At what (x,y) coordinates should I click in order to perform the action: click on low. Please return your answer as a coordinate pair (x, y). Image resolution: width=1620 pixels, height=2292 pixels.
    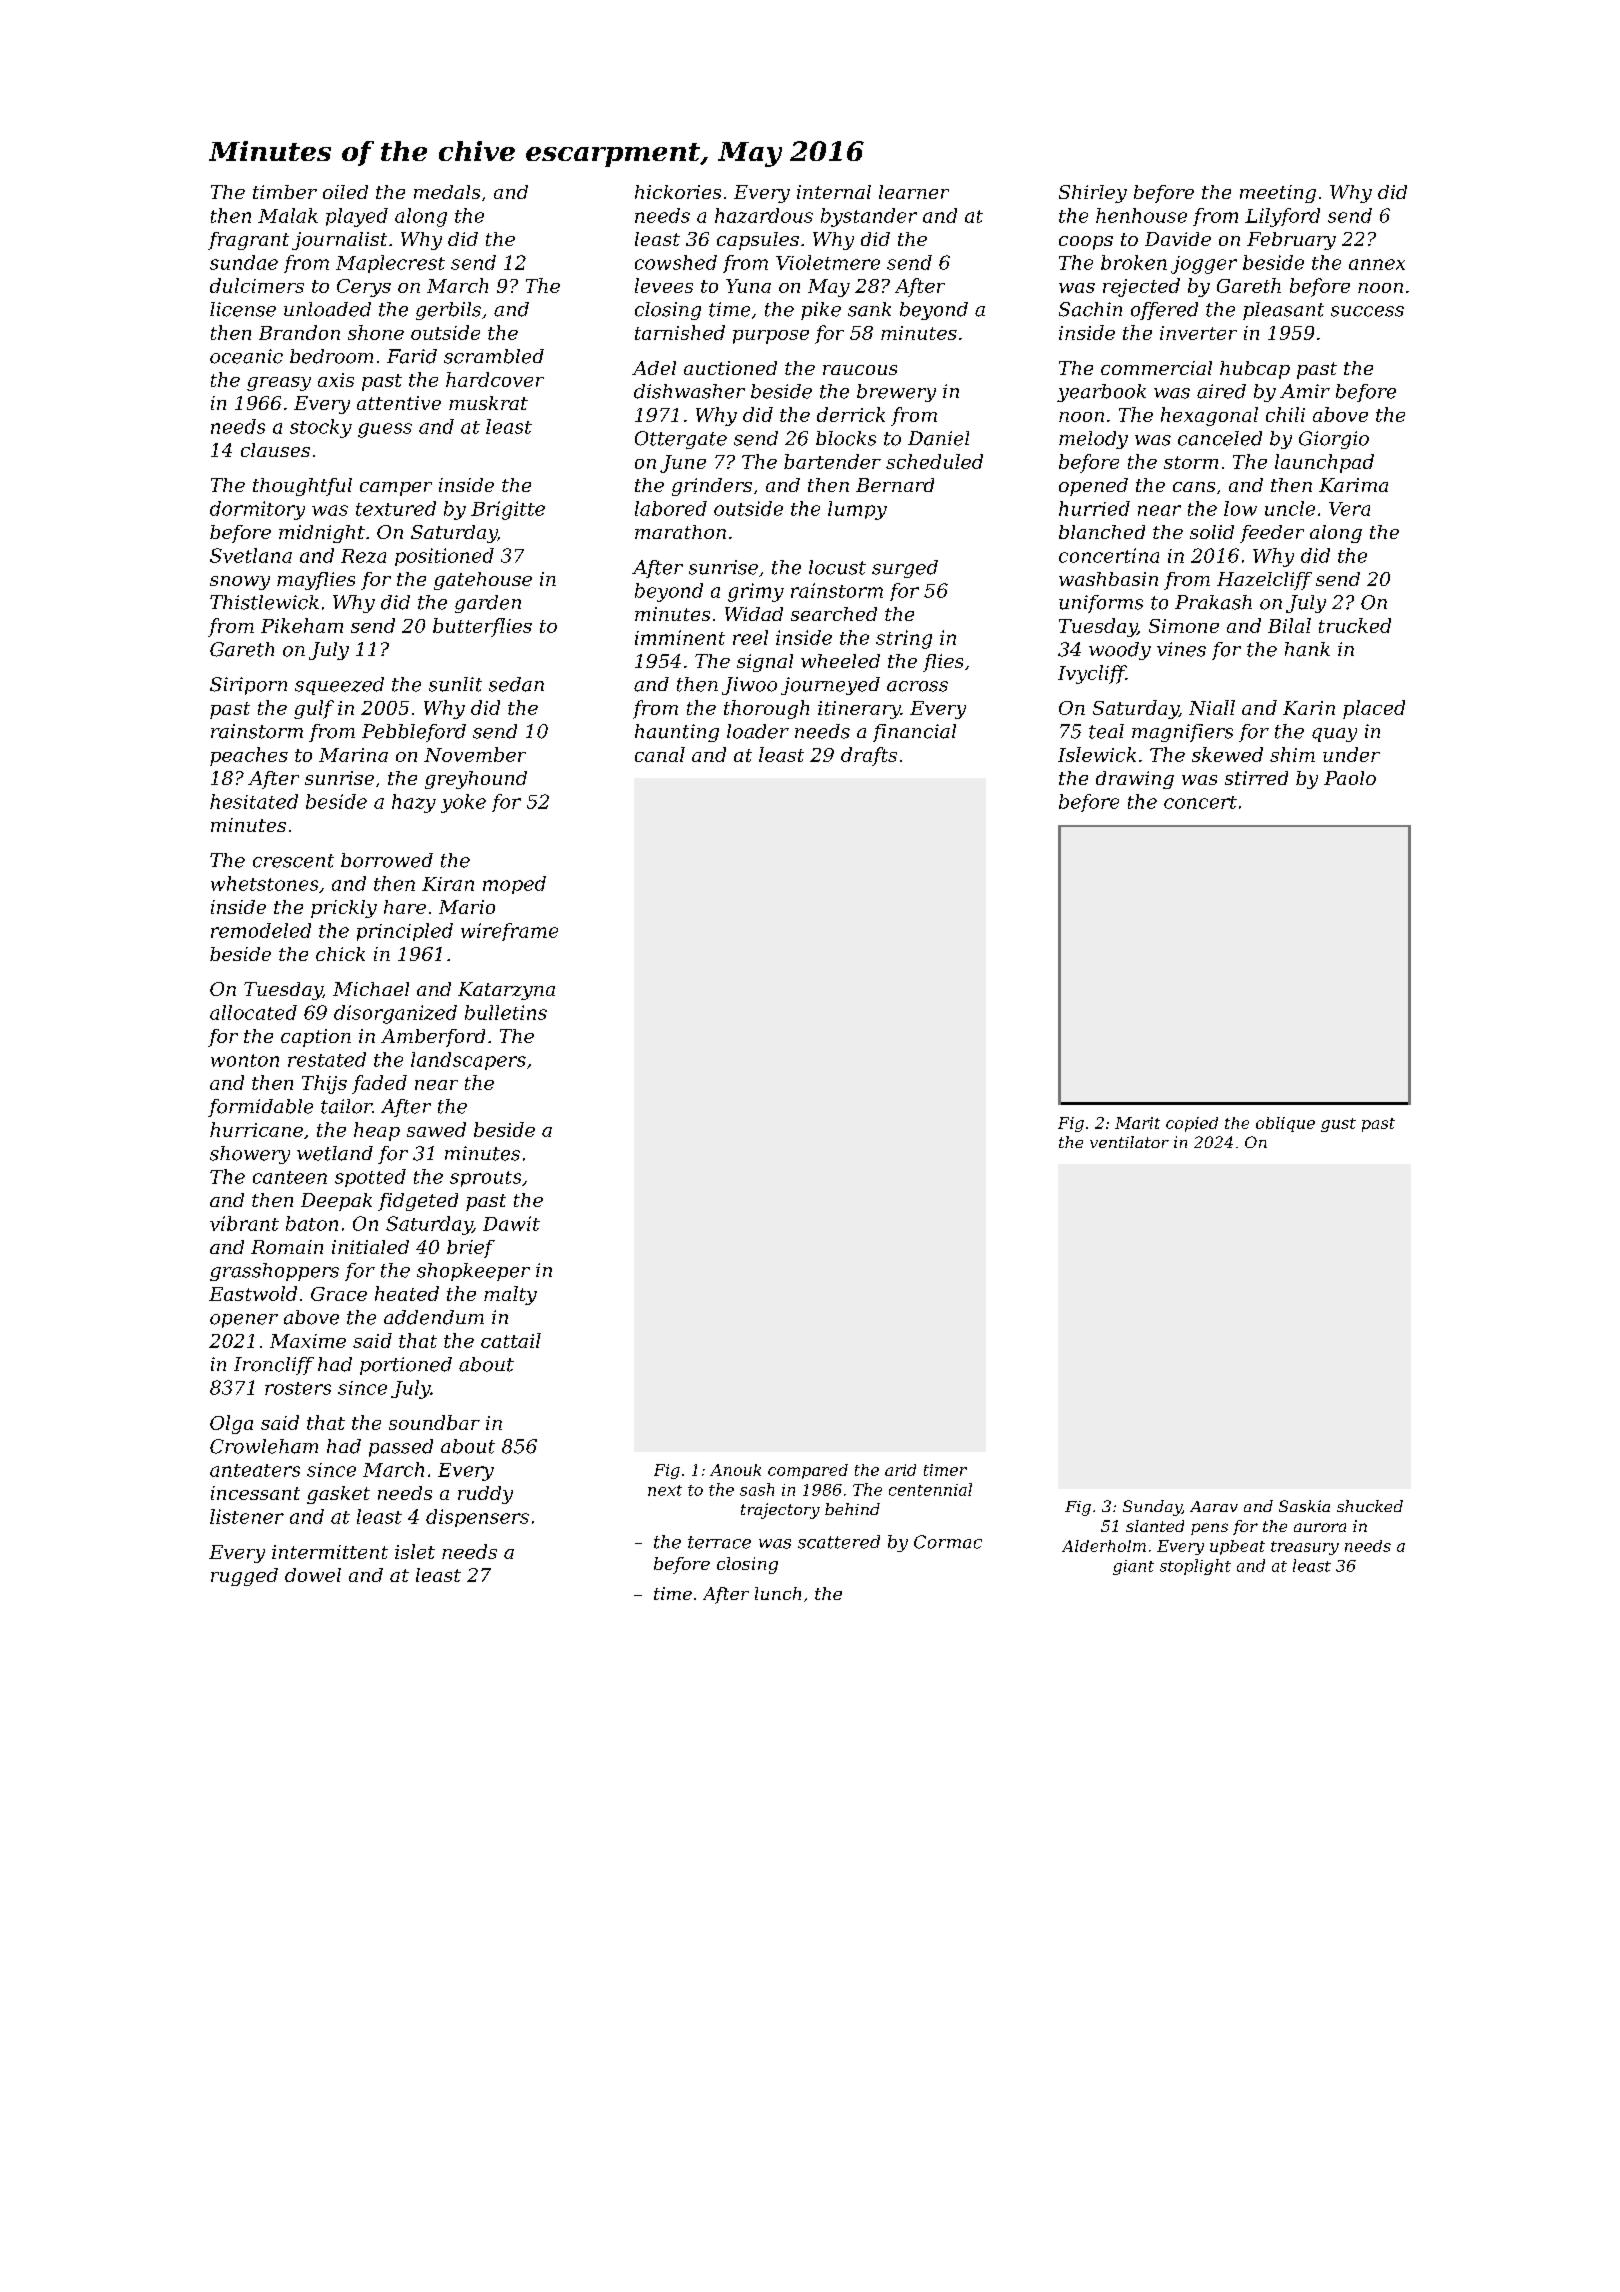
    Looking at the image, I should click on (1240, 508).
